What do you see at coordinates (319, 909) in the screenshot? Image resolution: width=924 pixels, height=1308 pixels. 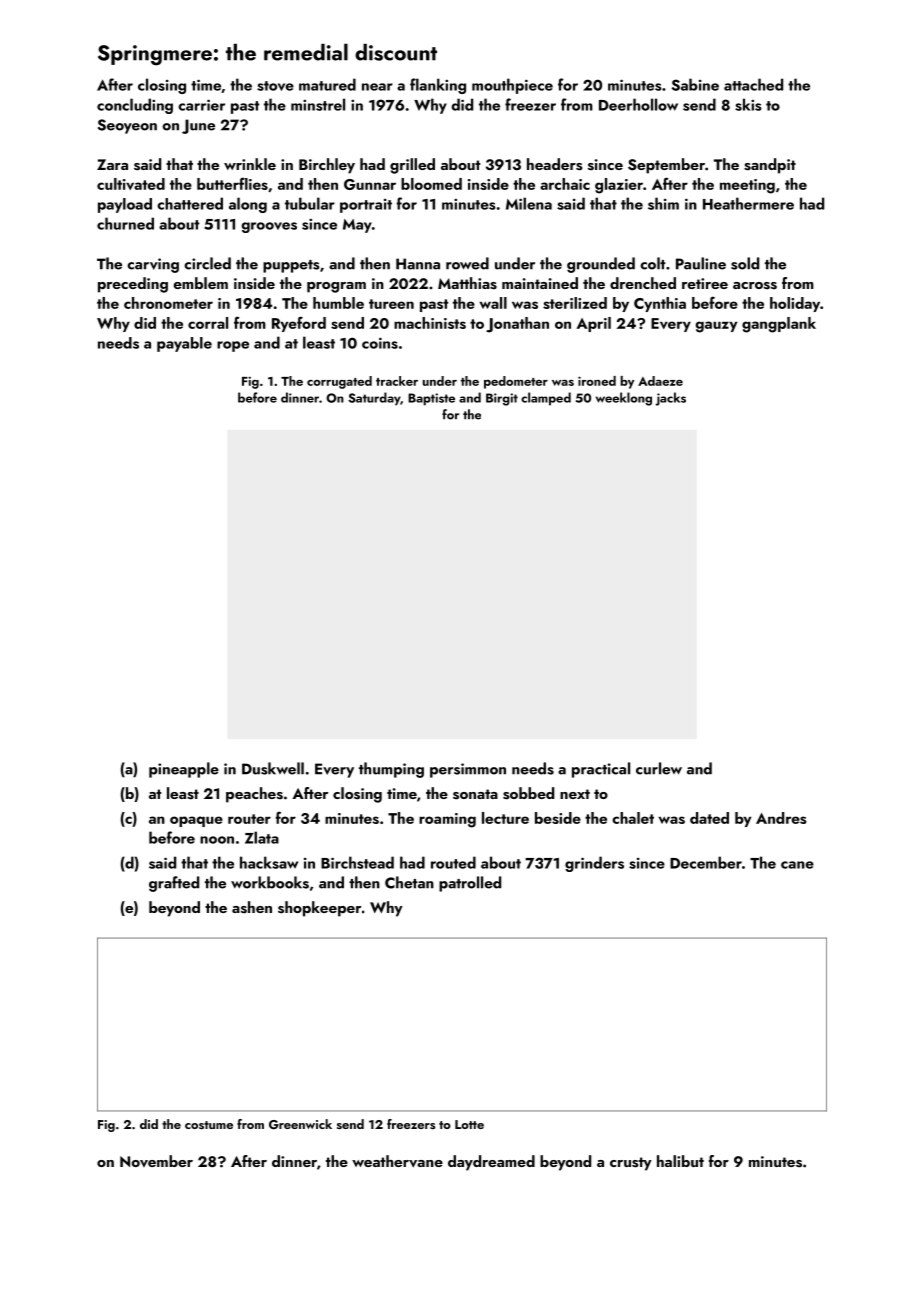 I see `shopkeeper` at bounding box center [319, 909].
